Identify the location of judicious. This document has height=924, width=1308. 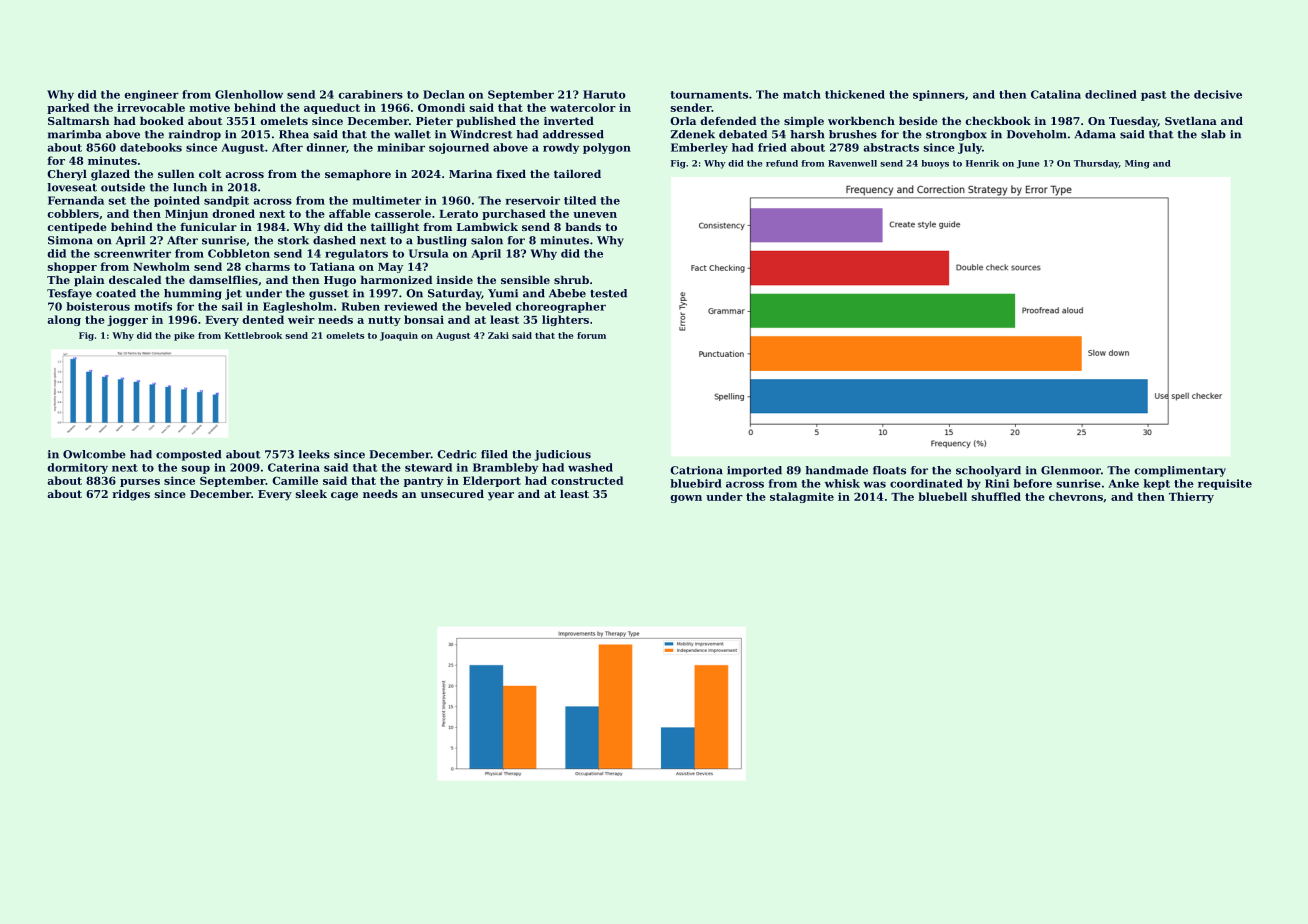
(563, 455).
